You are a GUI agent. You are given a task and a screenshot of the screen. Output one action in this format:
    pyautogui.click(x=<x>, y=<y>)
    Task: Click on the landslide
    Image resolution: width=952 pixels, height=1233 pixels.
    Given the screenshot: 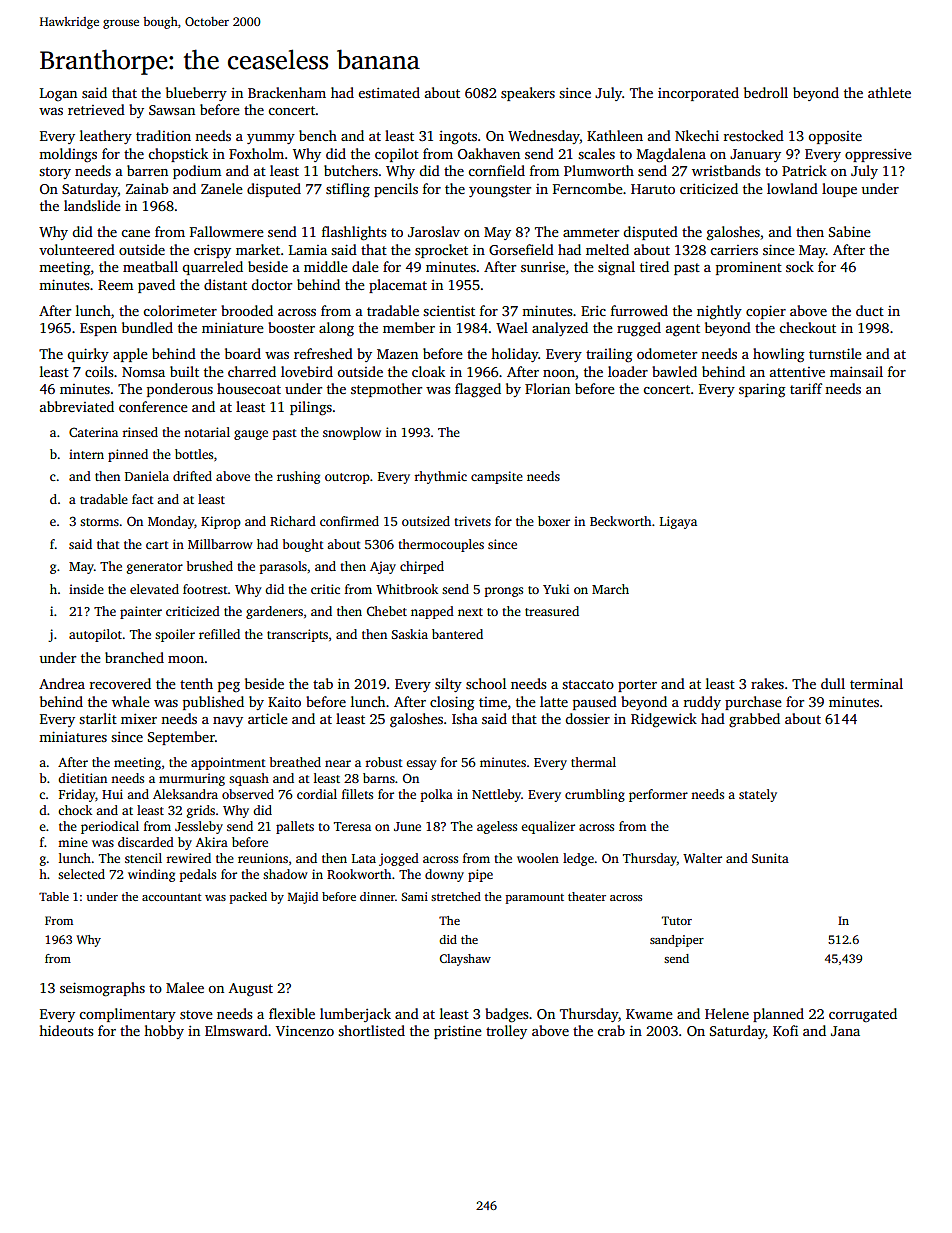 What is the action you would take?
    pyautogui.click(x=92, y=205)
